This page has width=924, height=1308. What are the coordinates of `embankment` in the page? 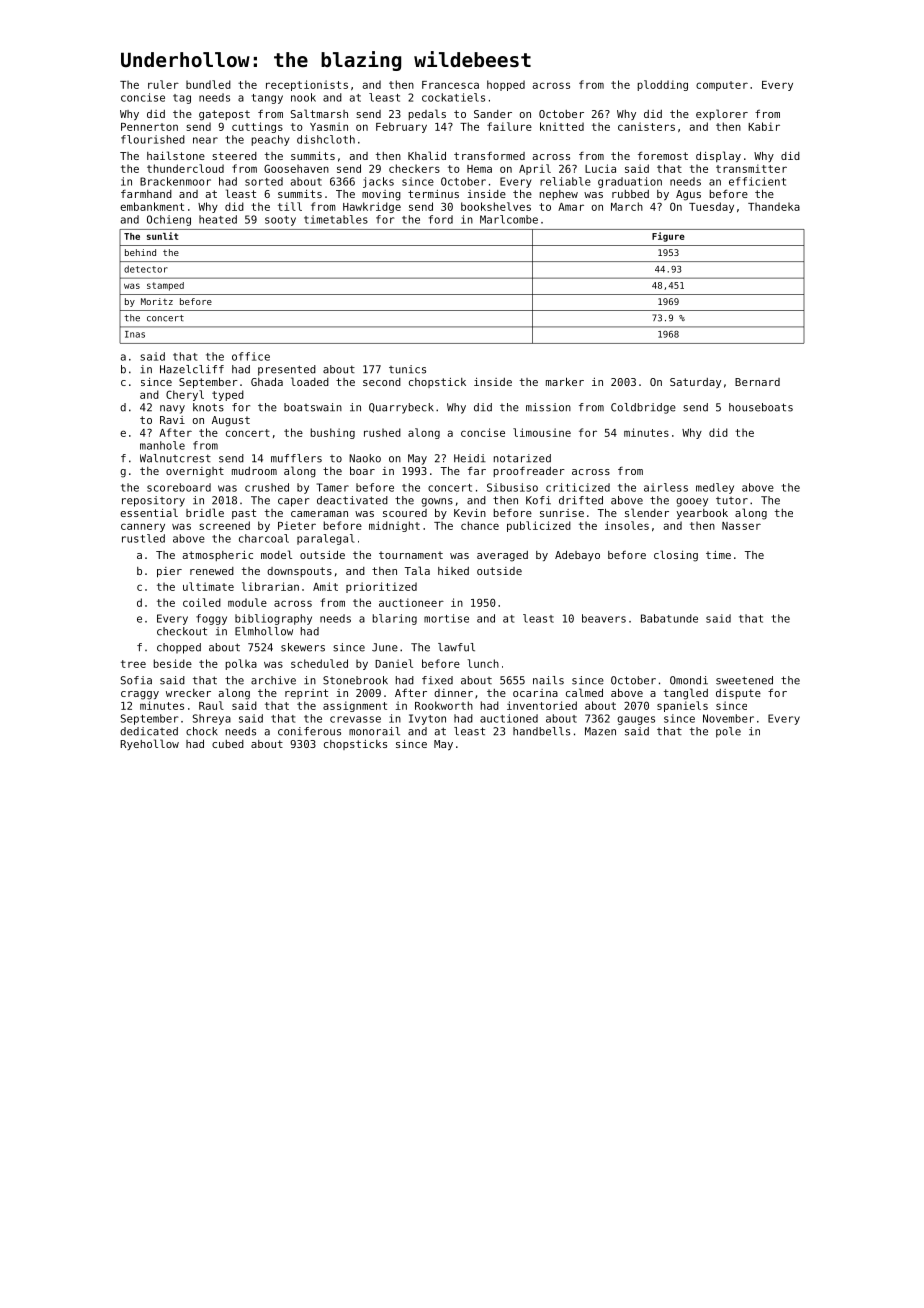 It's located at (152, 206).
